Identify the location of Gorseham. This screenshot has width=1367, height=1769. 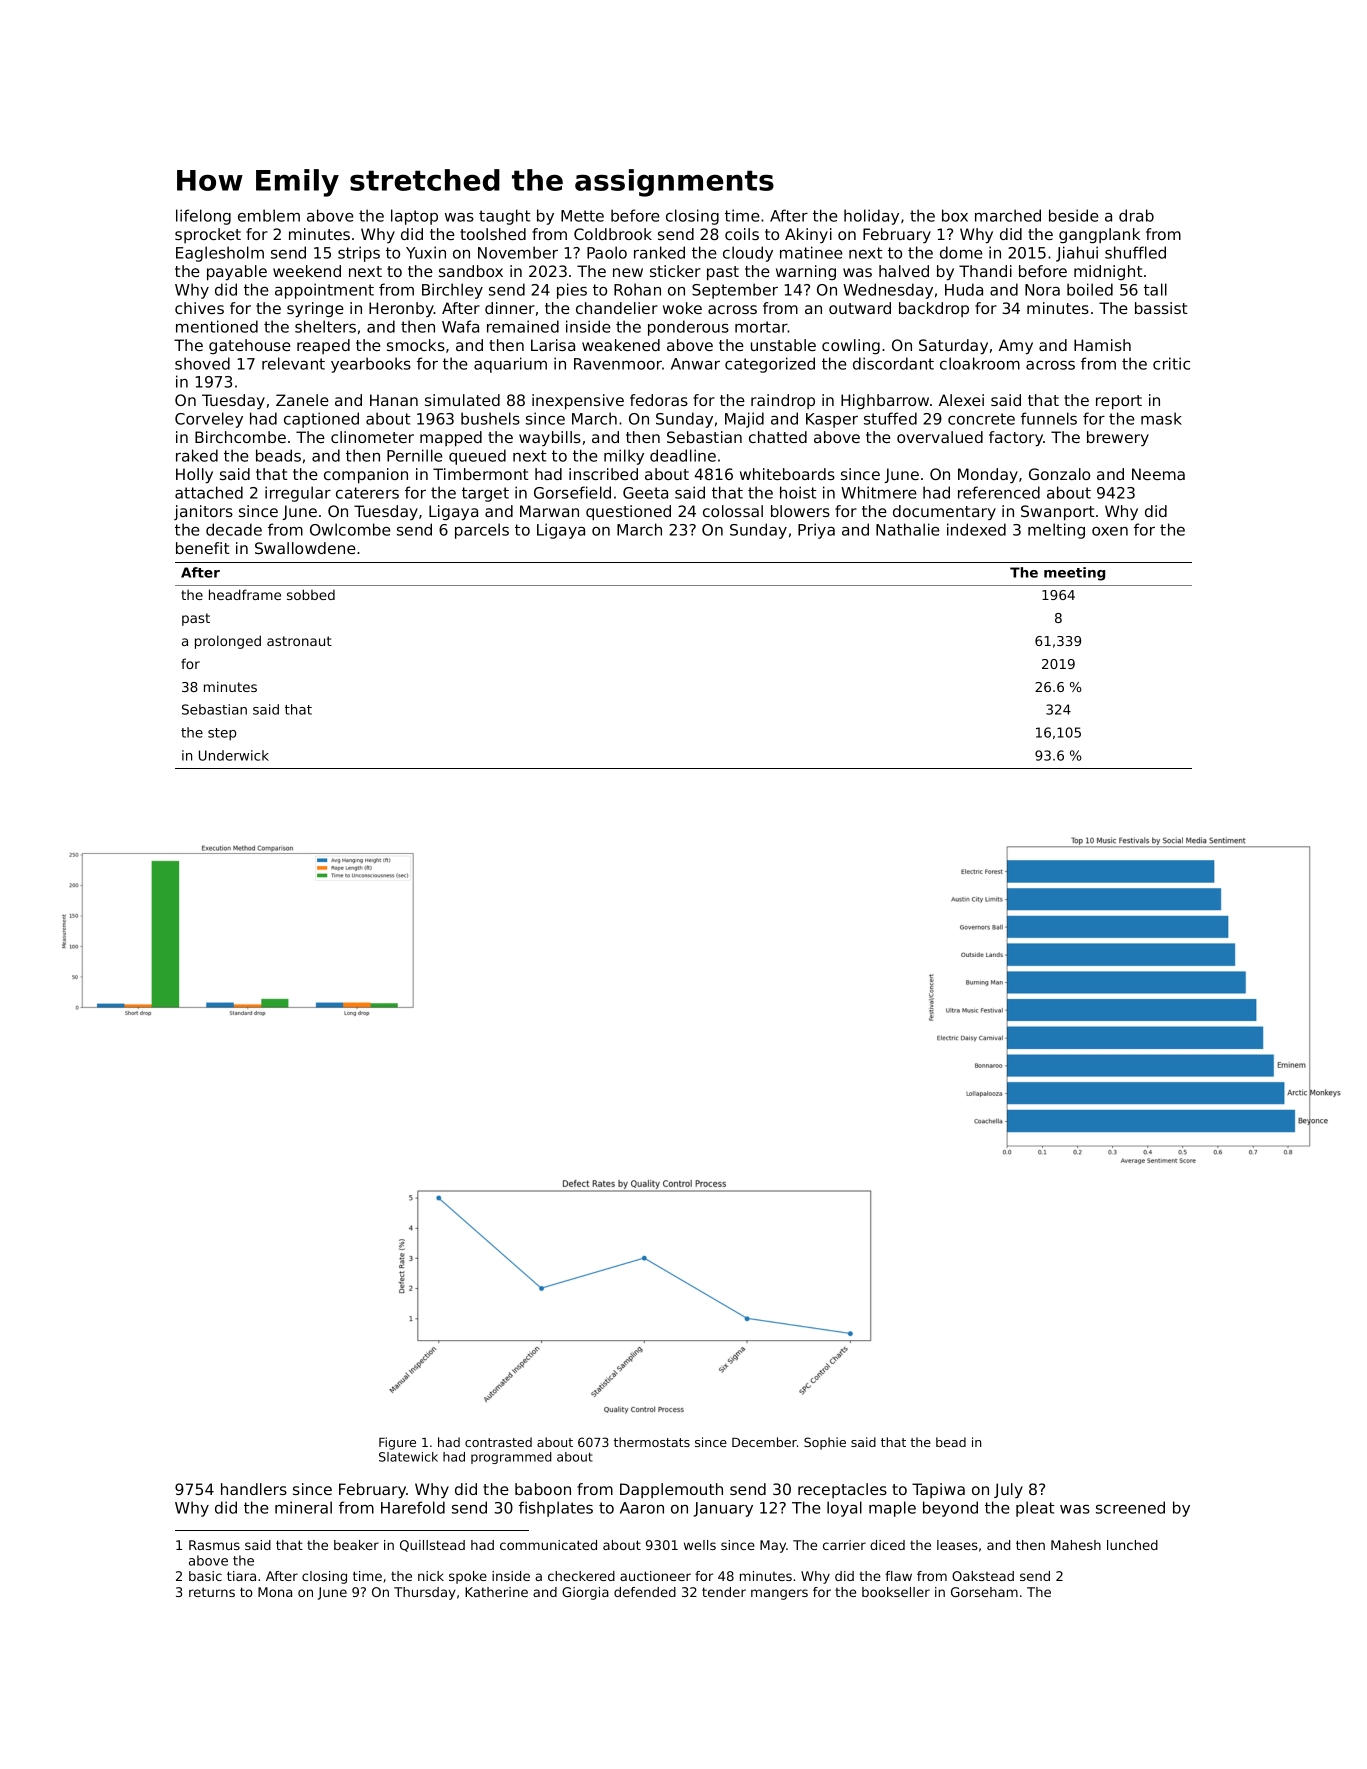
(984, 1592).
